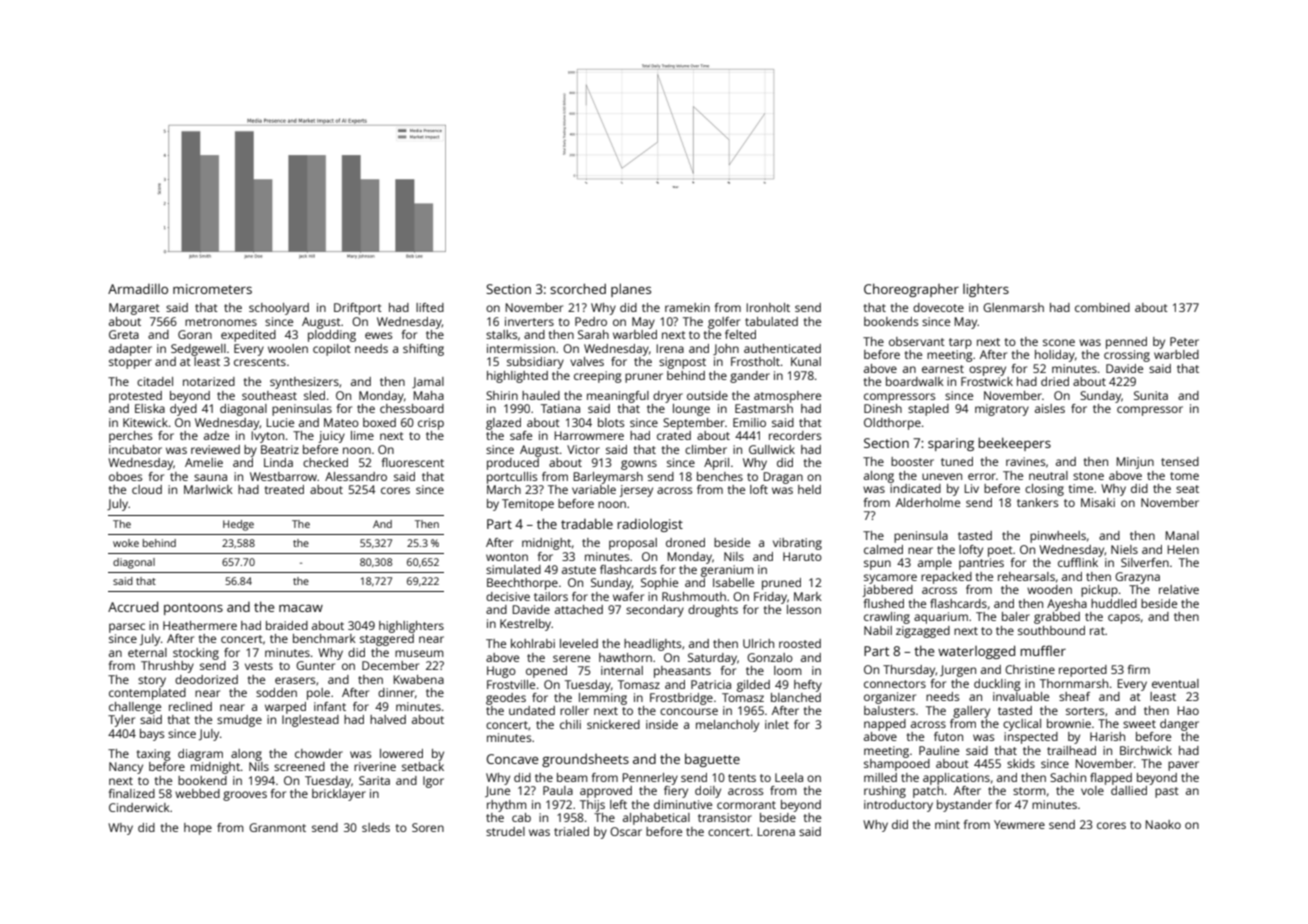 Image resolution: width=1308 pixels, height=924 pixels. I want to click on fluorescent, so click(413, 462).
